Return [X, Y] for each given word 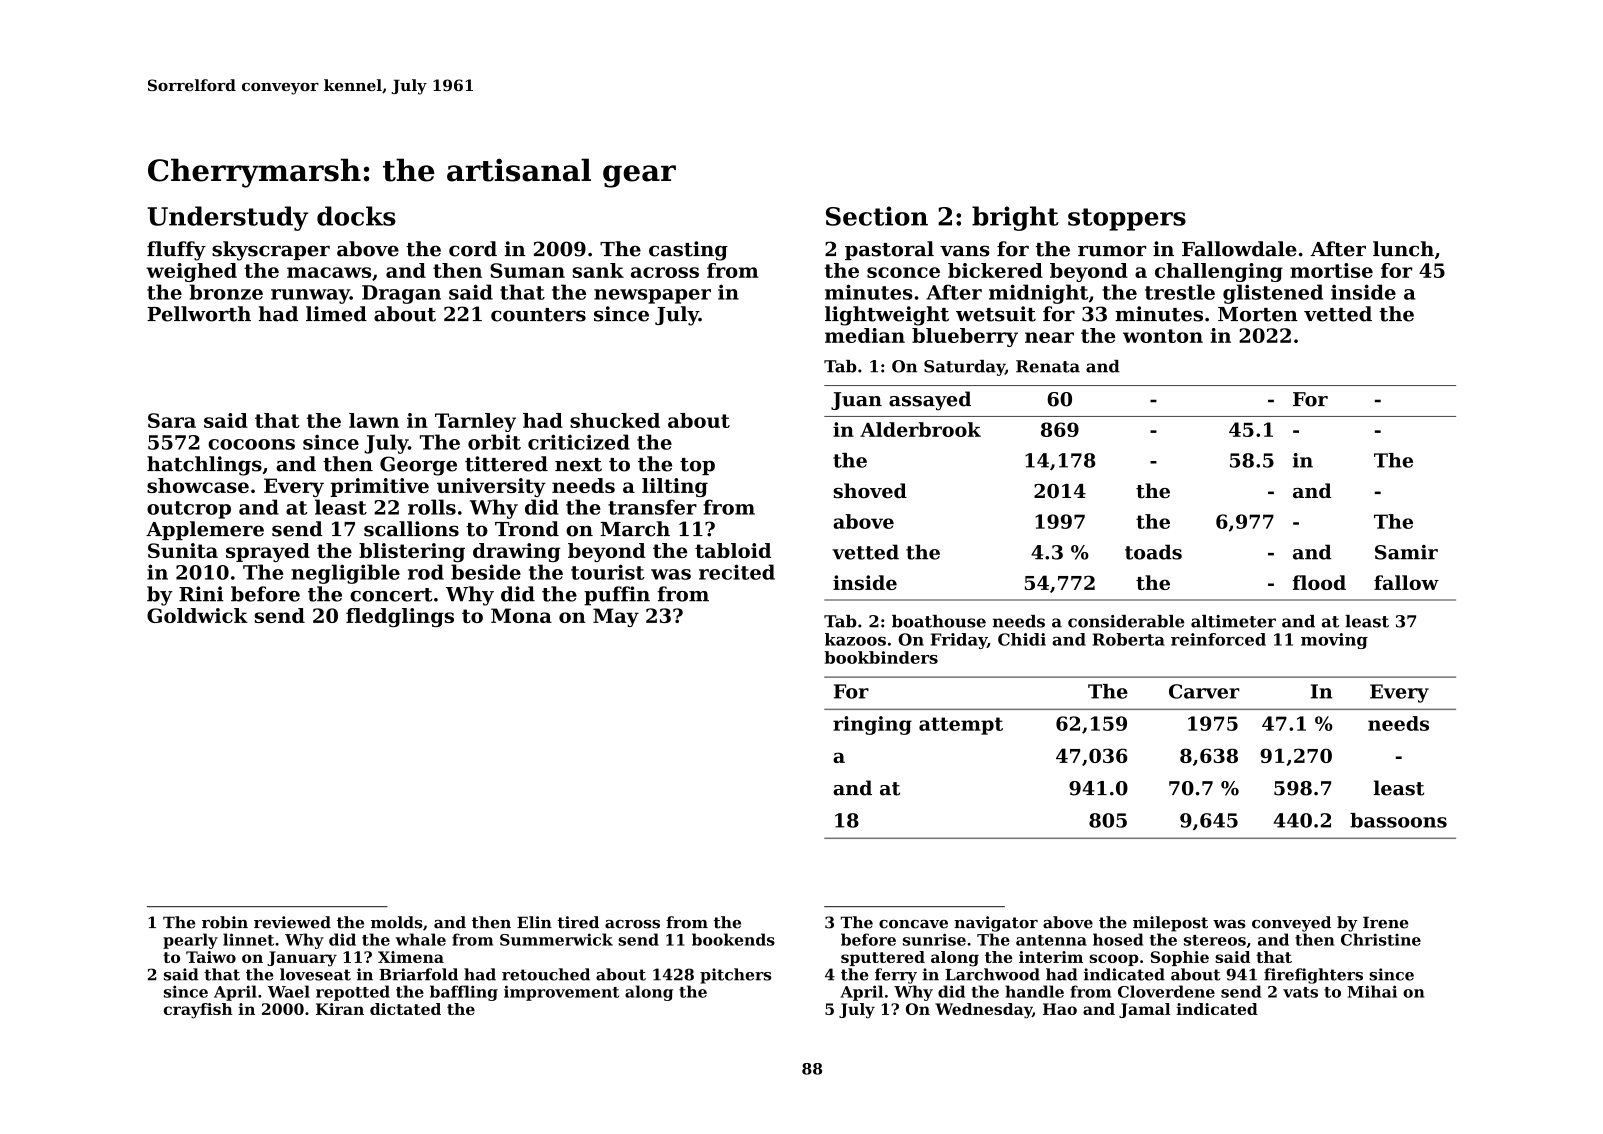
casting [688, 251]
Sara [172, 420]
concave [913, 924]
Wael [289, 991]
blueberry [965, 337]
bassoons [1398, 820]
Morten [1258, 314]
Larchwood [992, 974]
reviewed [292, 922]
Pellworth [199, 314]
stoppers [1127, 219]
